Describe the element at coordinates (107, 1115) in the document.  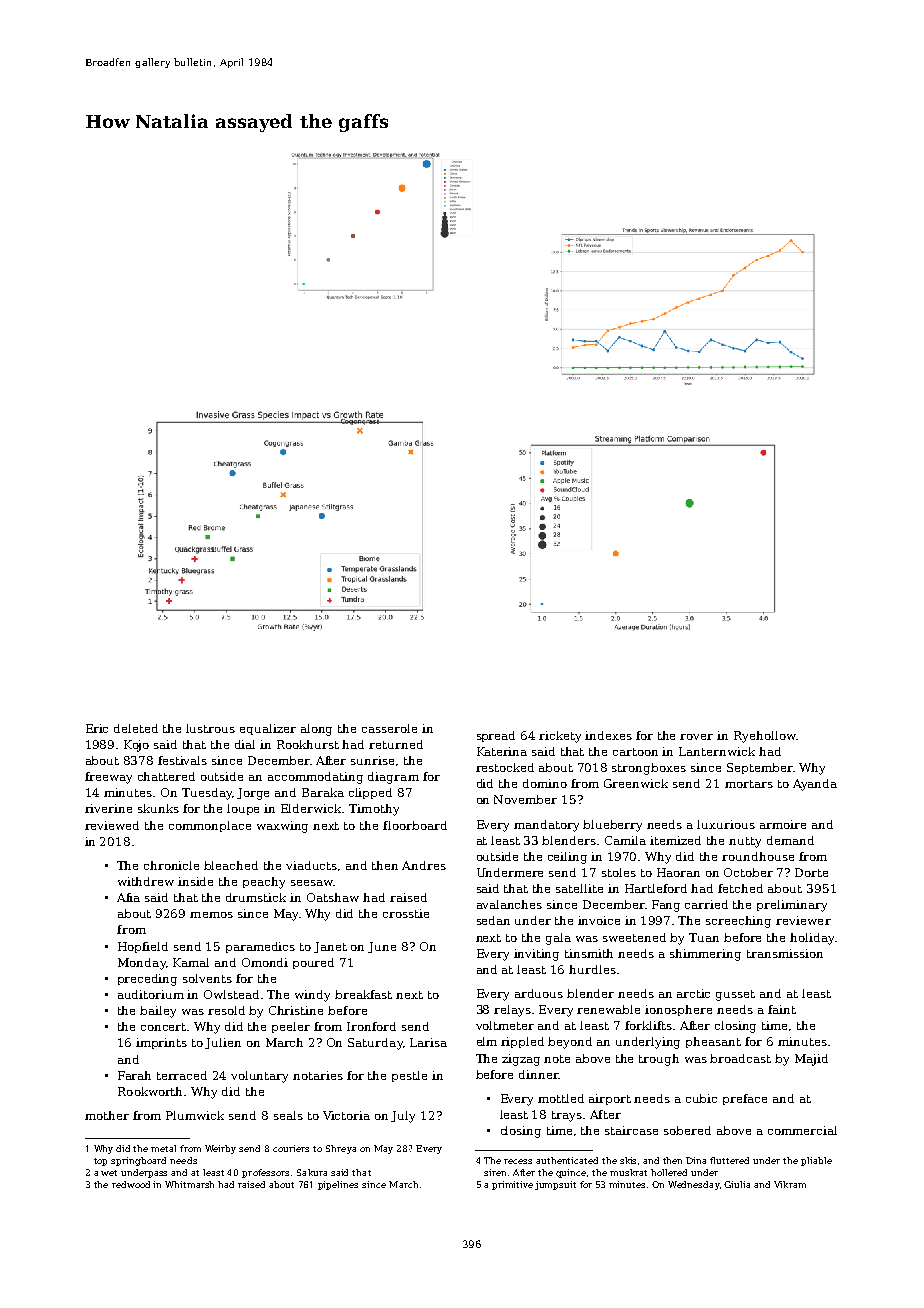
I see `mother` at that location.
